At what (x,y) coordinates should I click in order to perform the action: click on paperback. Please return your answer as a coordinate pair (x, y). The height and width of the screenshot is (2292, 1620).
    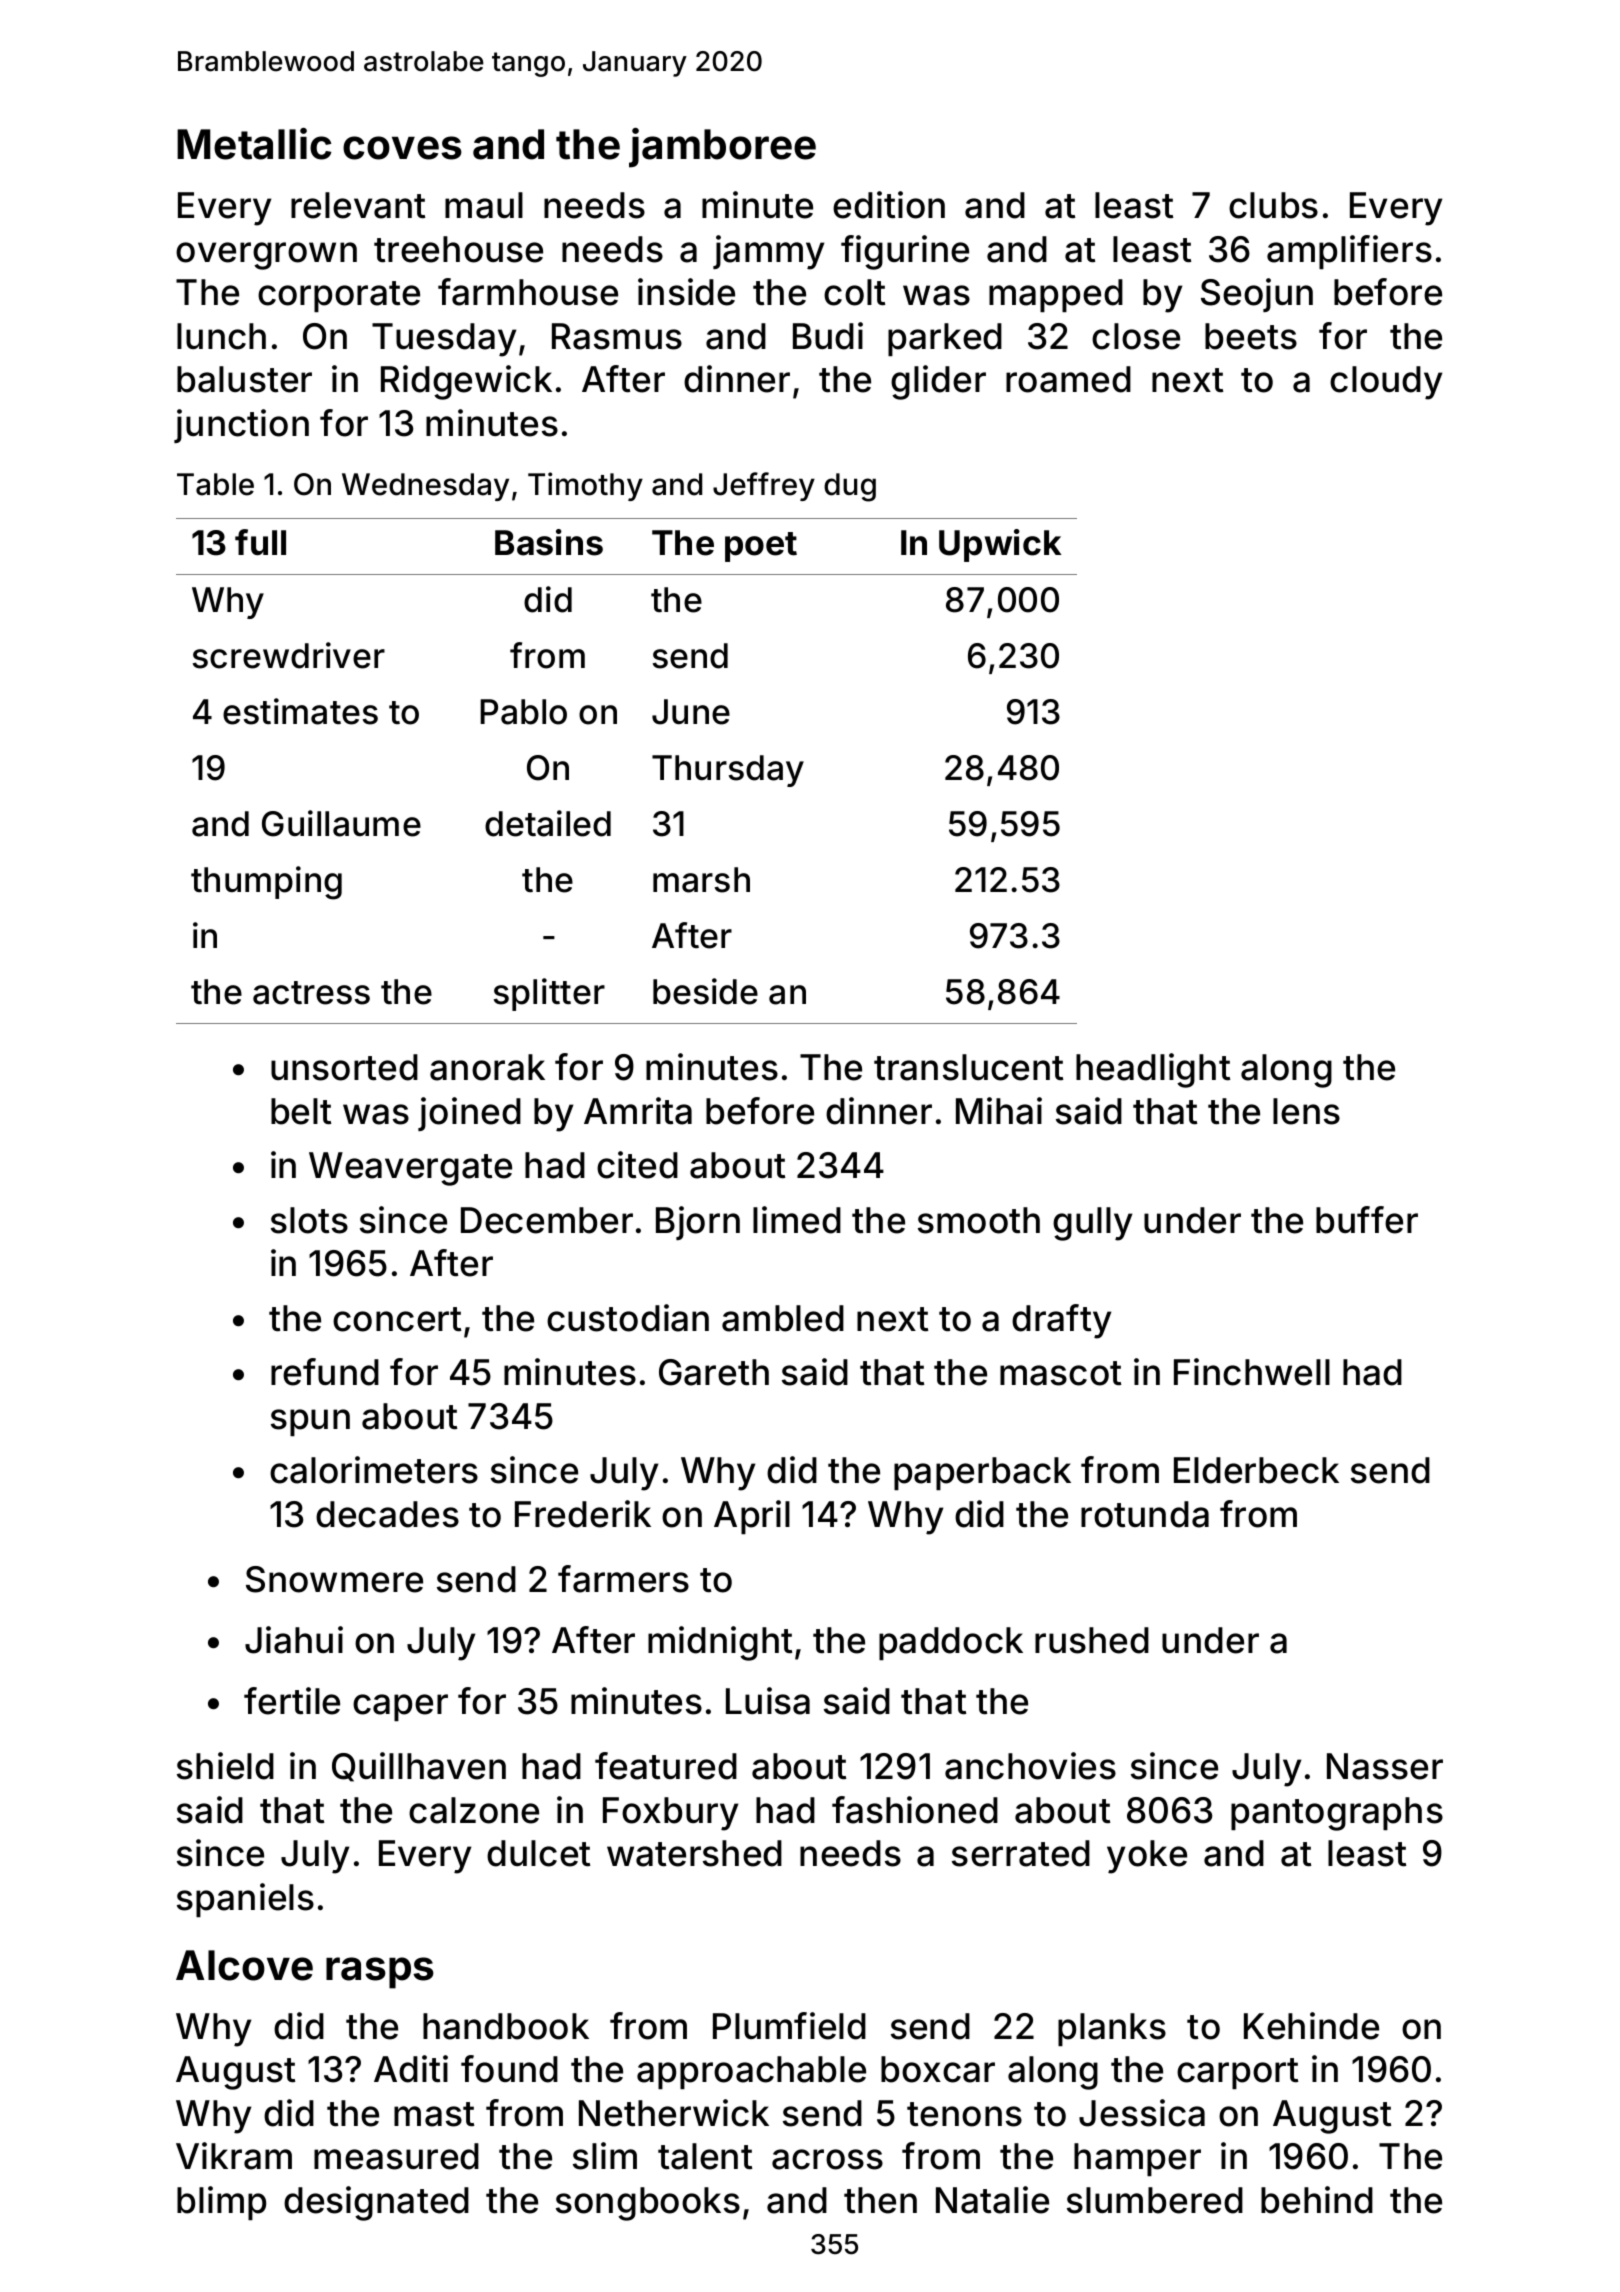
    Looking at the image, I should click on (982, 1473).
